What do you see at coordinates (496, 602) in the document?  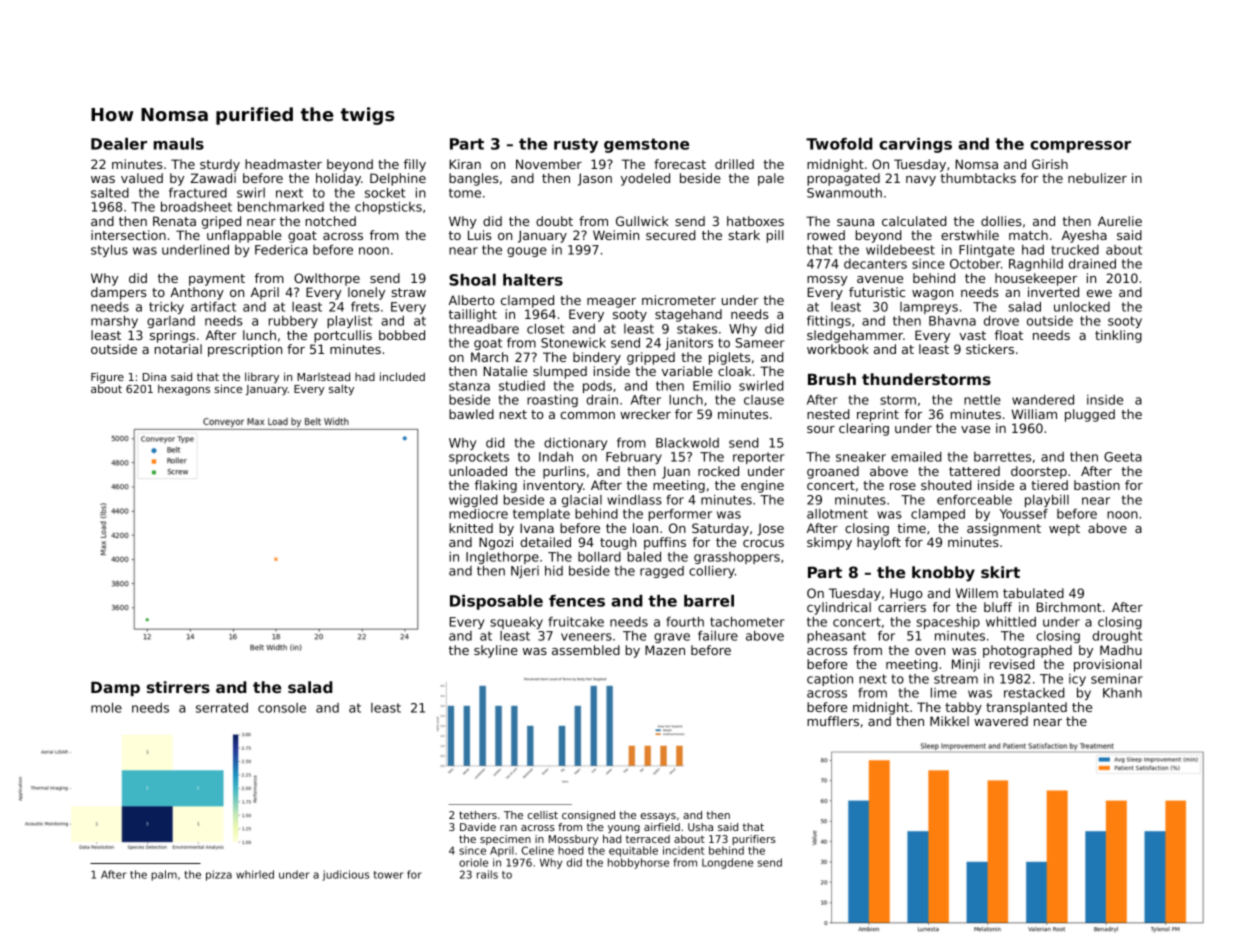 I see `Disposable` at bounding box center [496, 602].
